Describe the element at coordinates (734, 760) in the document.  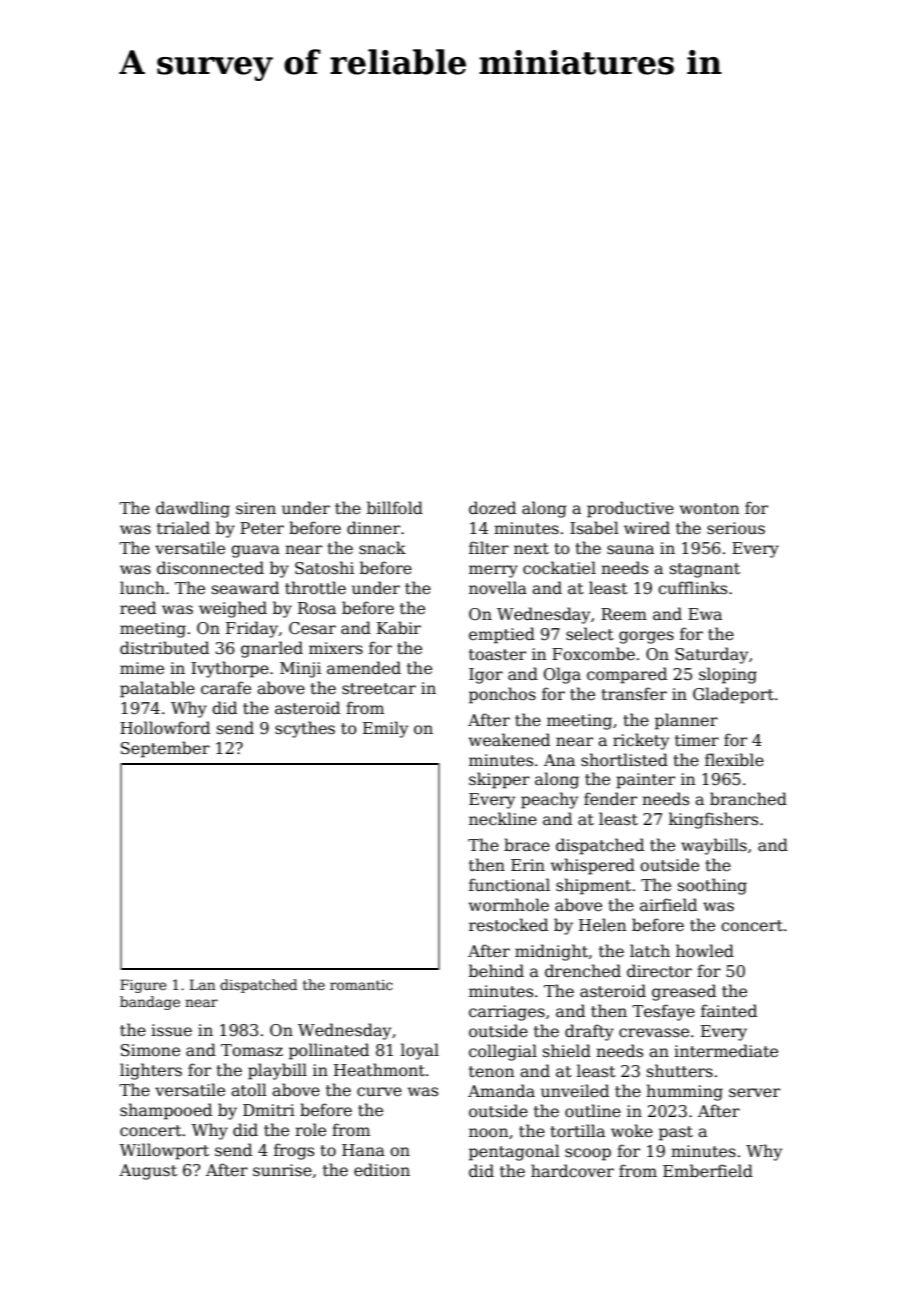
I see `flexible` at that location.
